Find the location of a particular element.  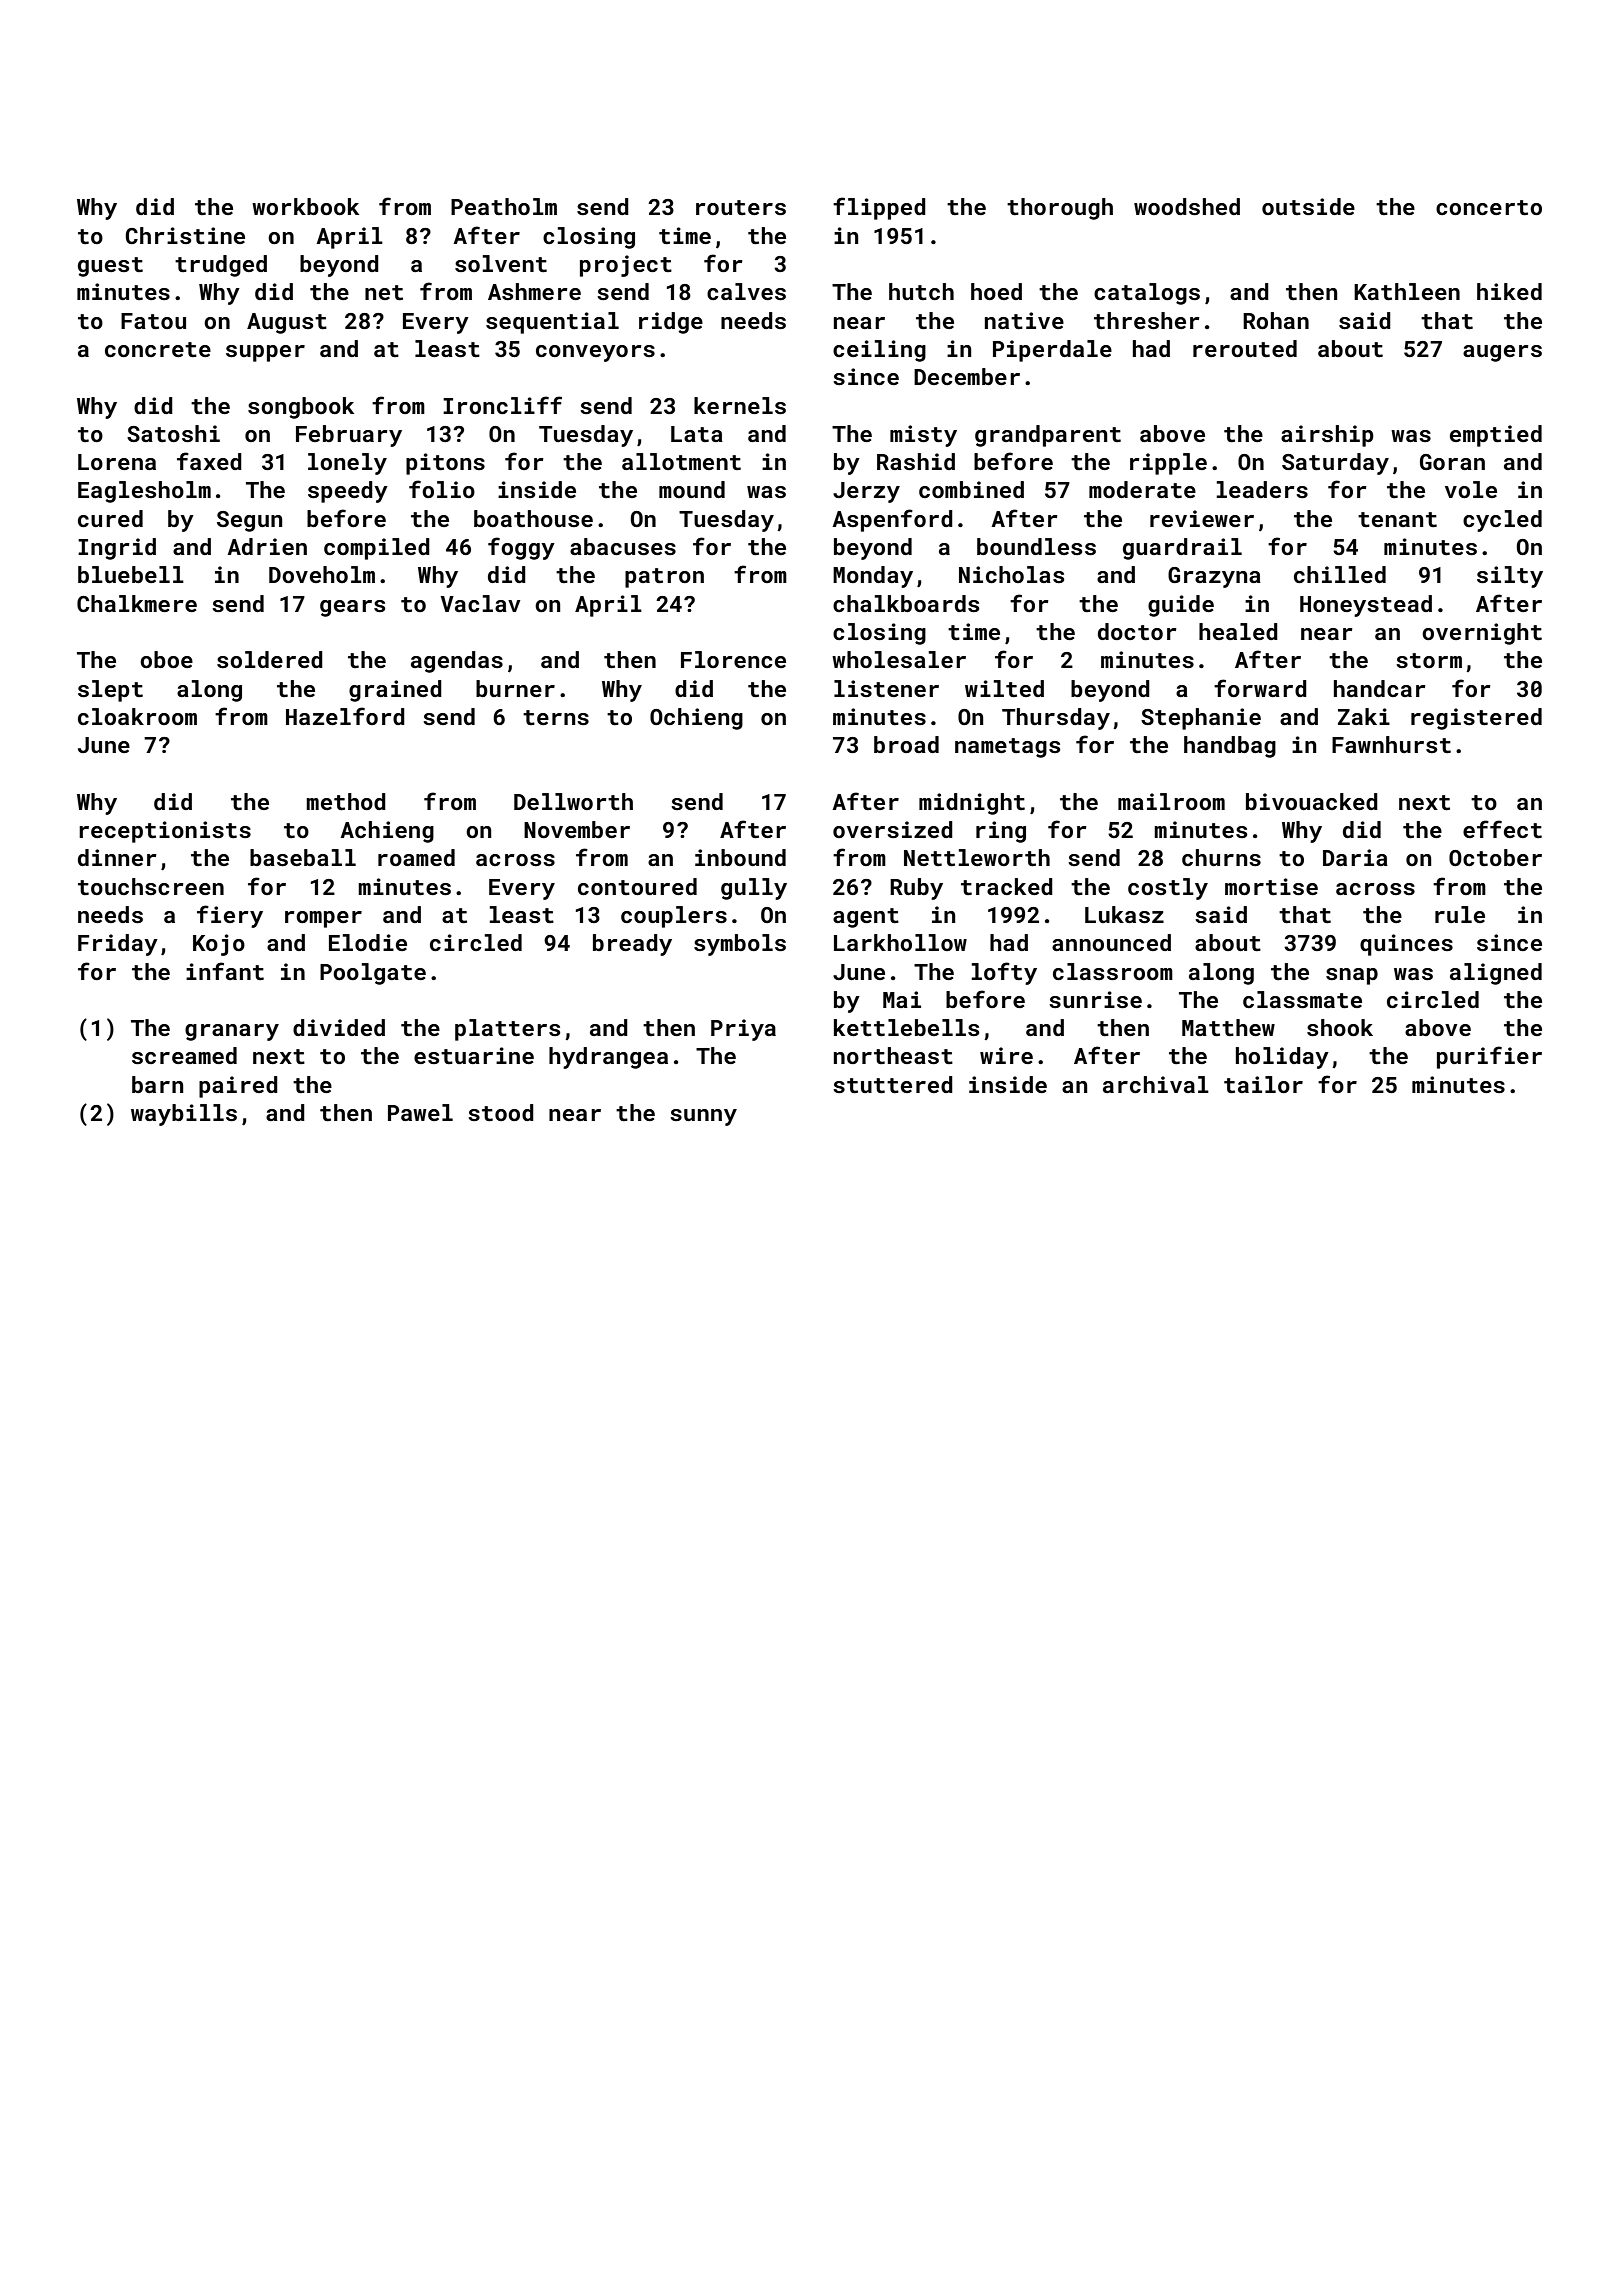

waybills is located at coordinates (184, 1115).
